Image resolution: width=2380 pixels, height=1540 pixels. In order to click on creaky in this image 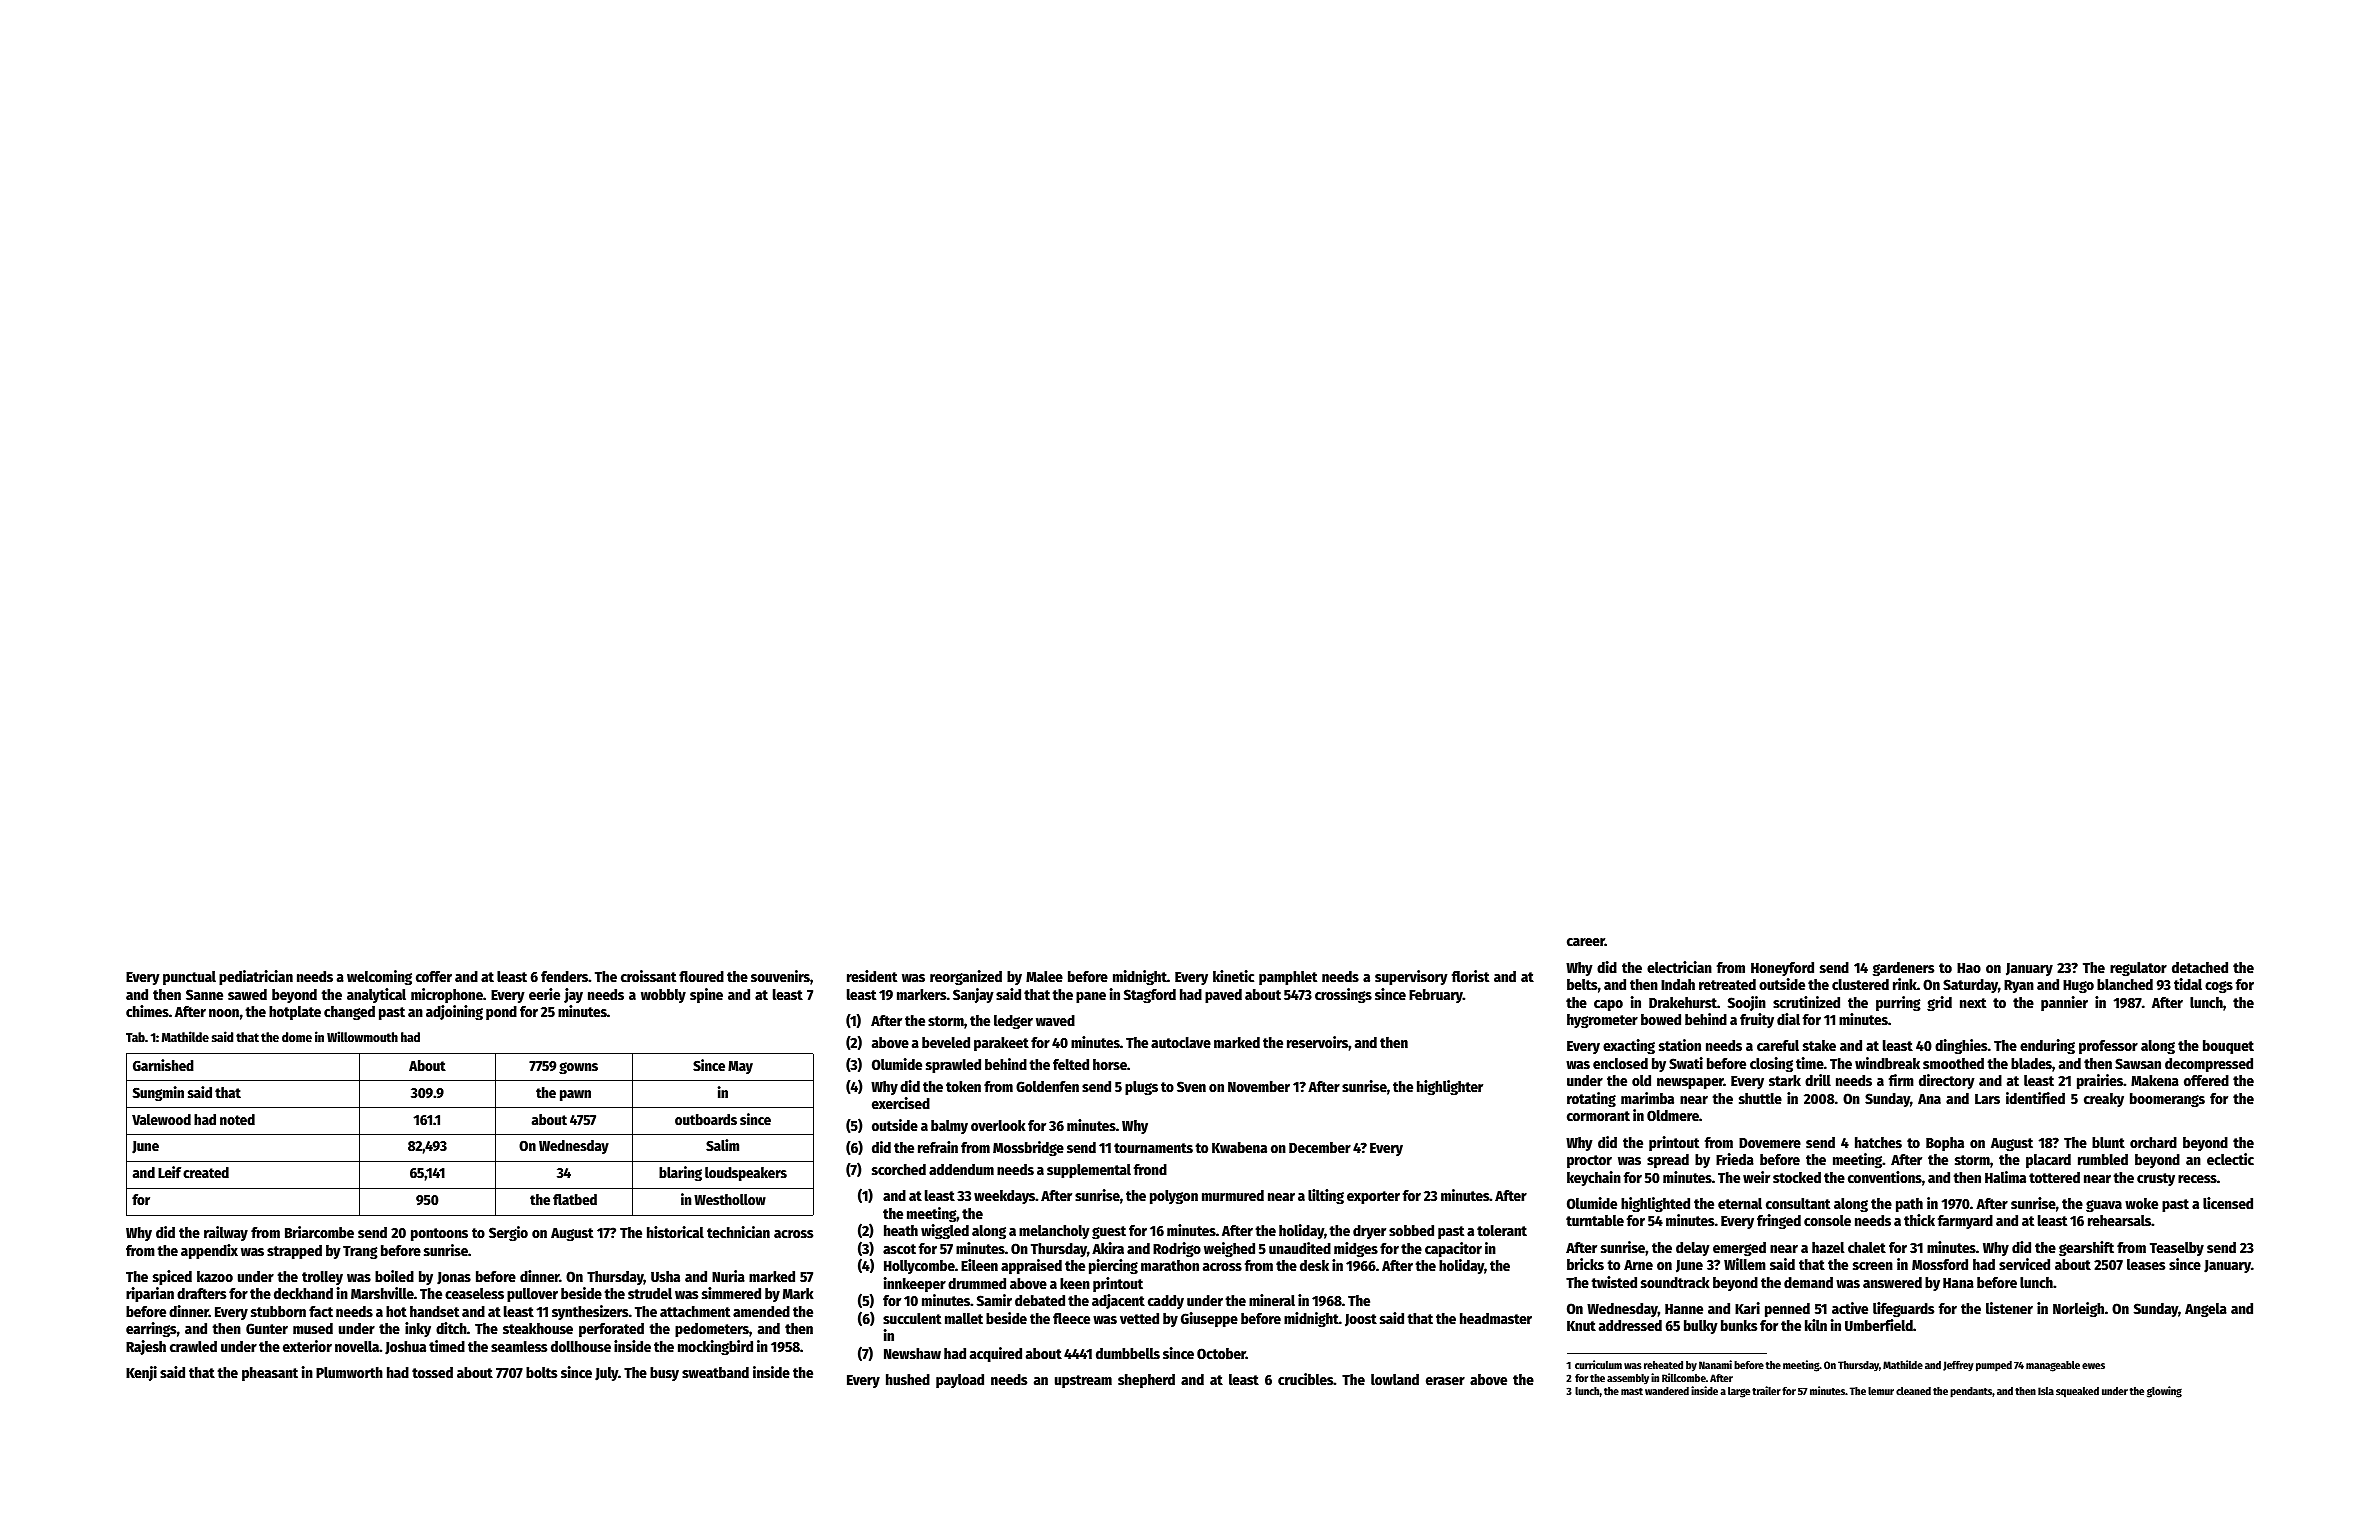, I will do `click(2104, 1100)`.
